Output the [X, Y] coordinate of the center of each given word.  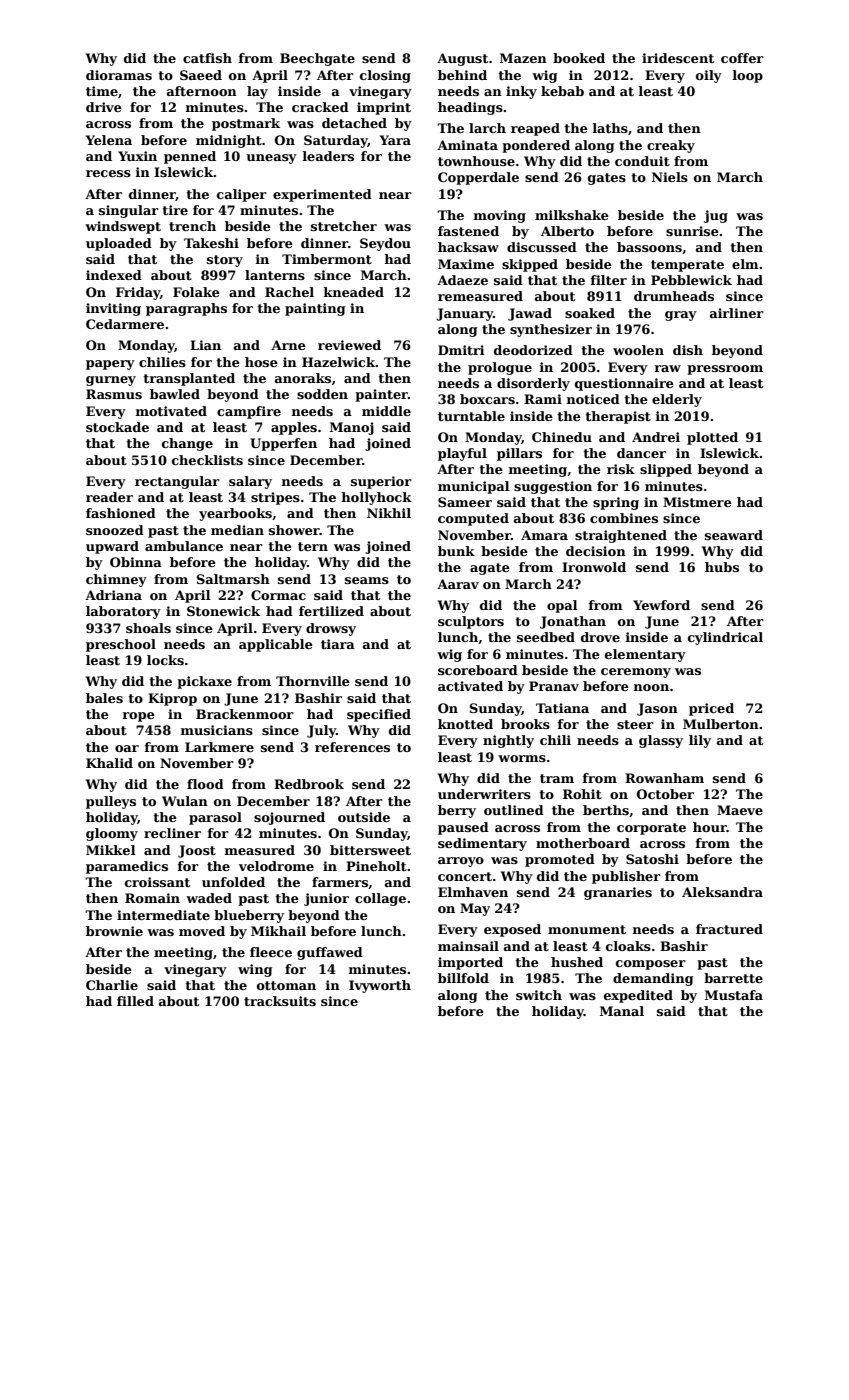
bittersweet [370, 850]
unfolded [233, 882]
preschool [121, 645]
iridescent [678, 58]
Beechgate [317, 59]
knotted [465, 724]
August [462, 59]
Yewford [661, 605]
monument [587, 929]
